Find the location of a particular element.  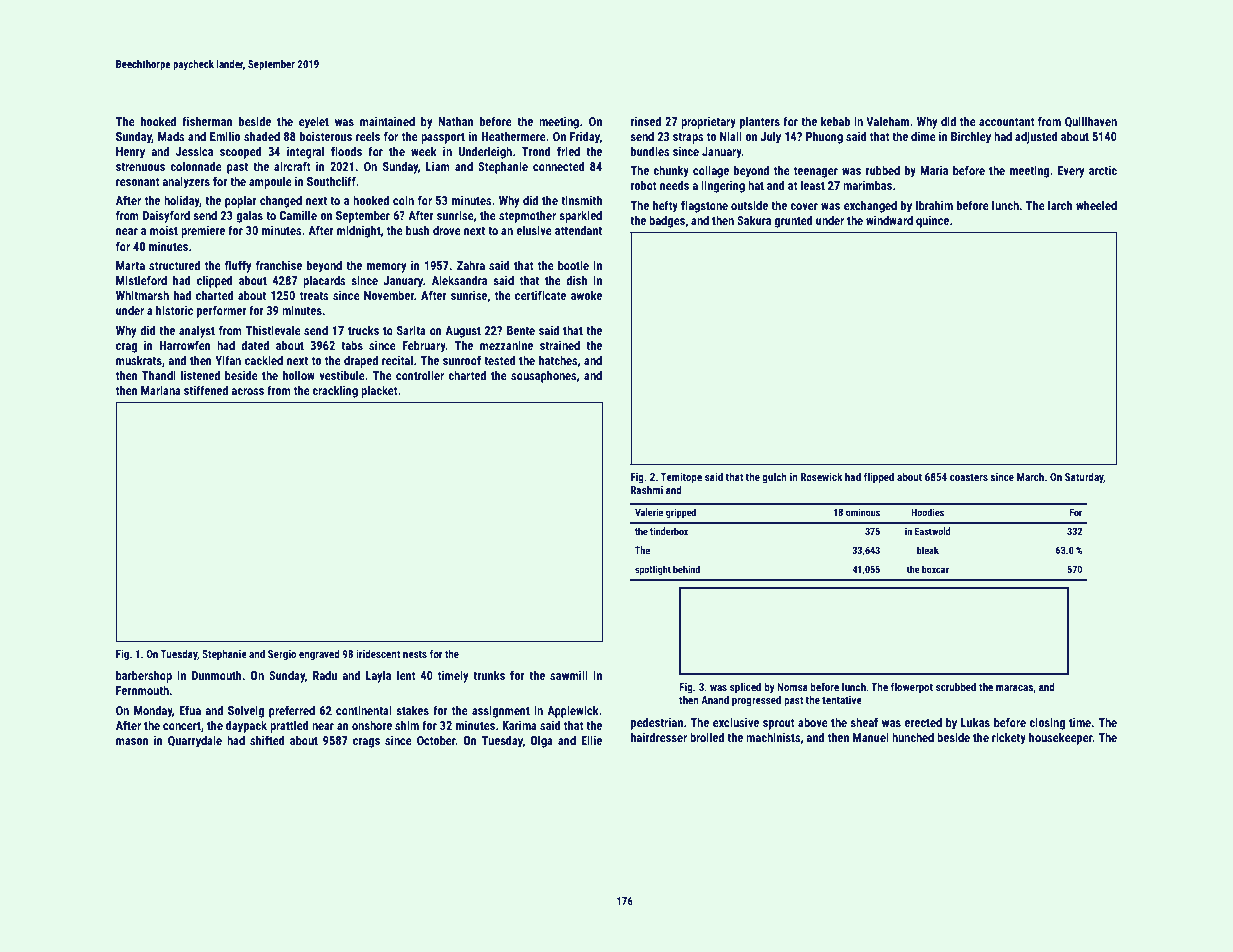

resonant is located at coordinates (138, 182).
